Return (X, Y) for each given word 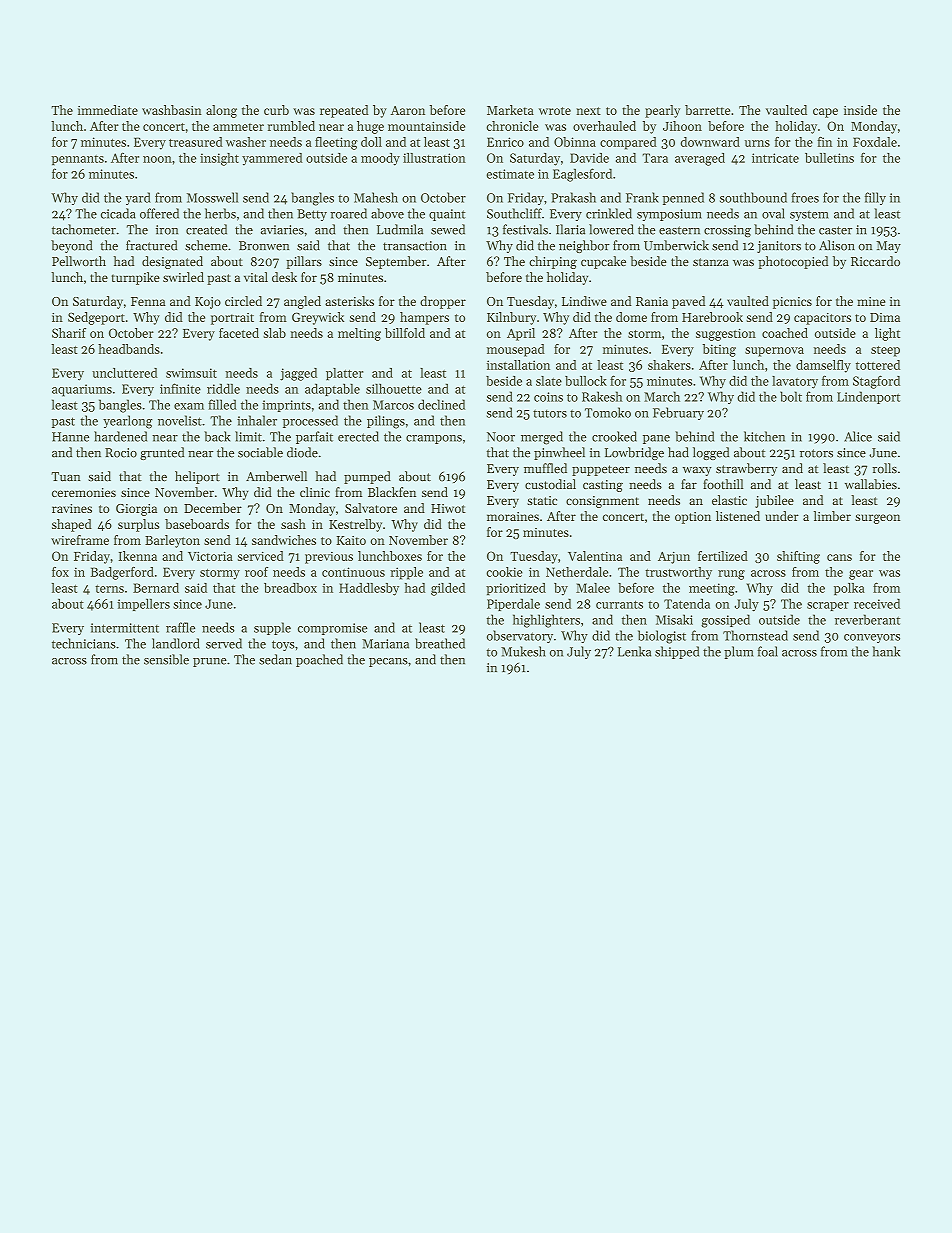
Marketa (510, 110)
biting (719, 350)
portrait (232, 319)
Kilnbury (511, 318)
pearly (662, 111)
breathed (440, 643)
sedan (275, 659)
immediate (108, 110)
